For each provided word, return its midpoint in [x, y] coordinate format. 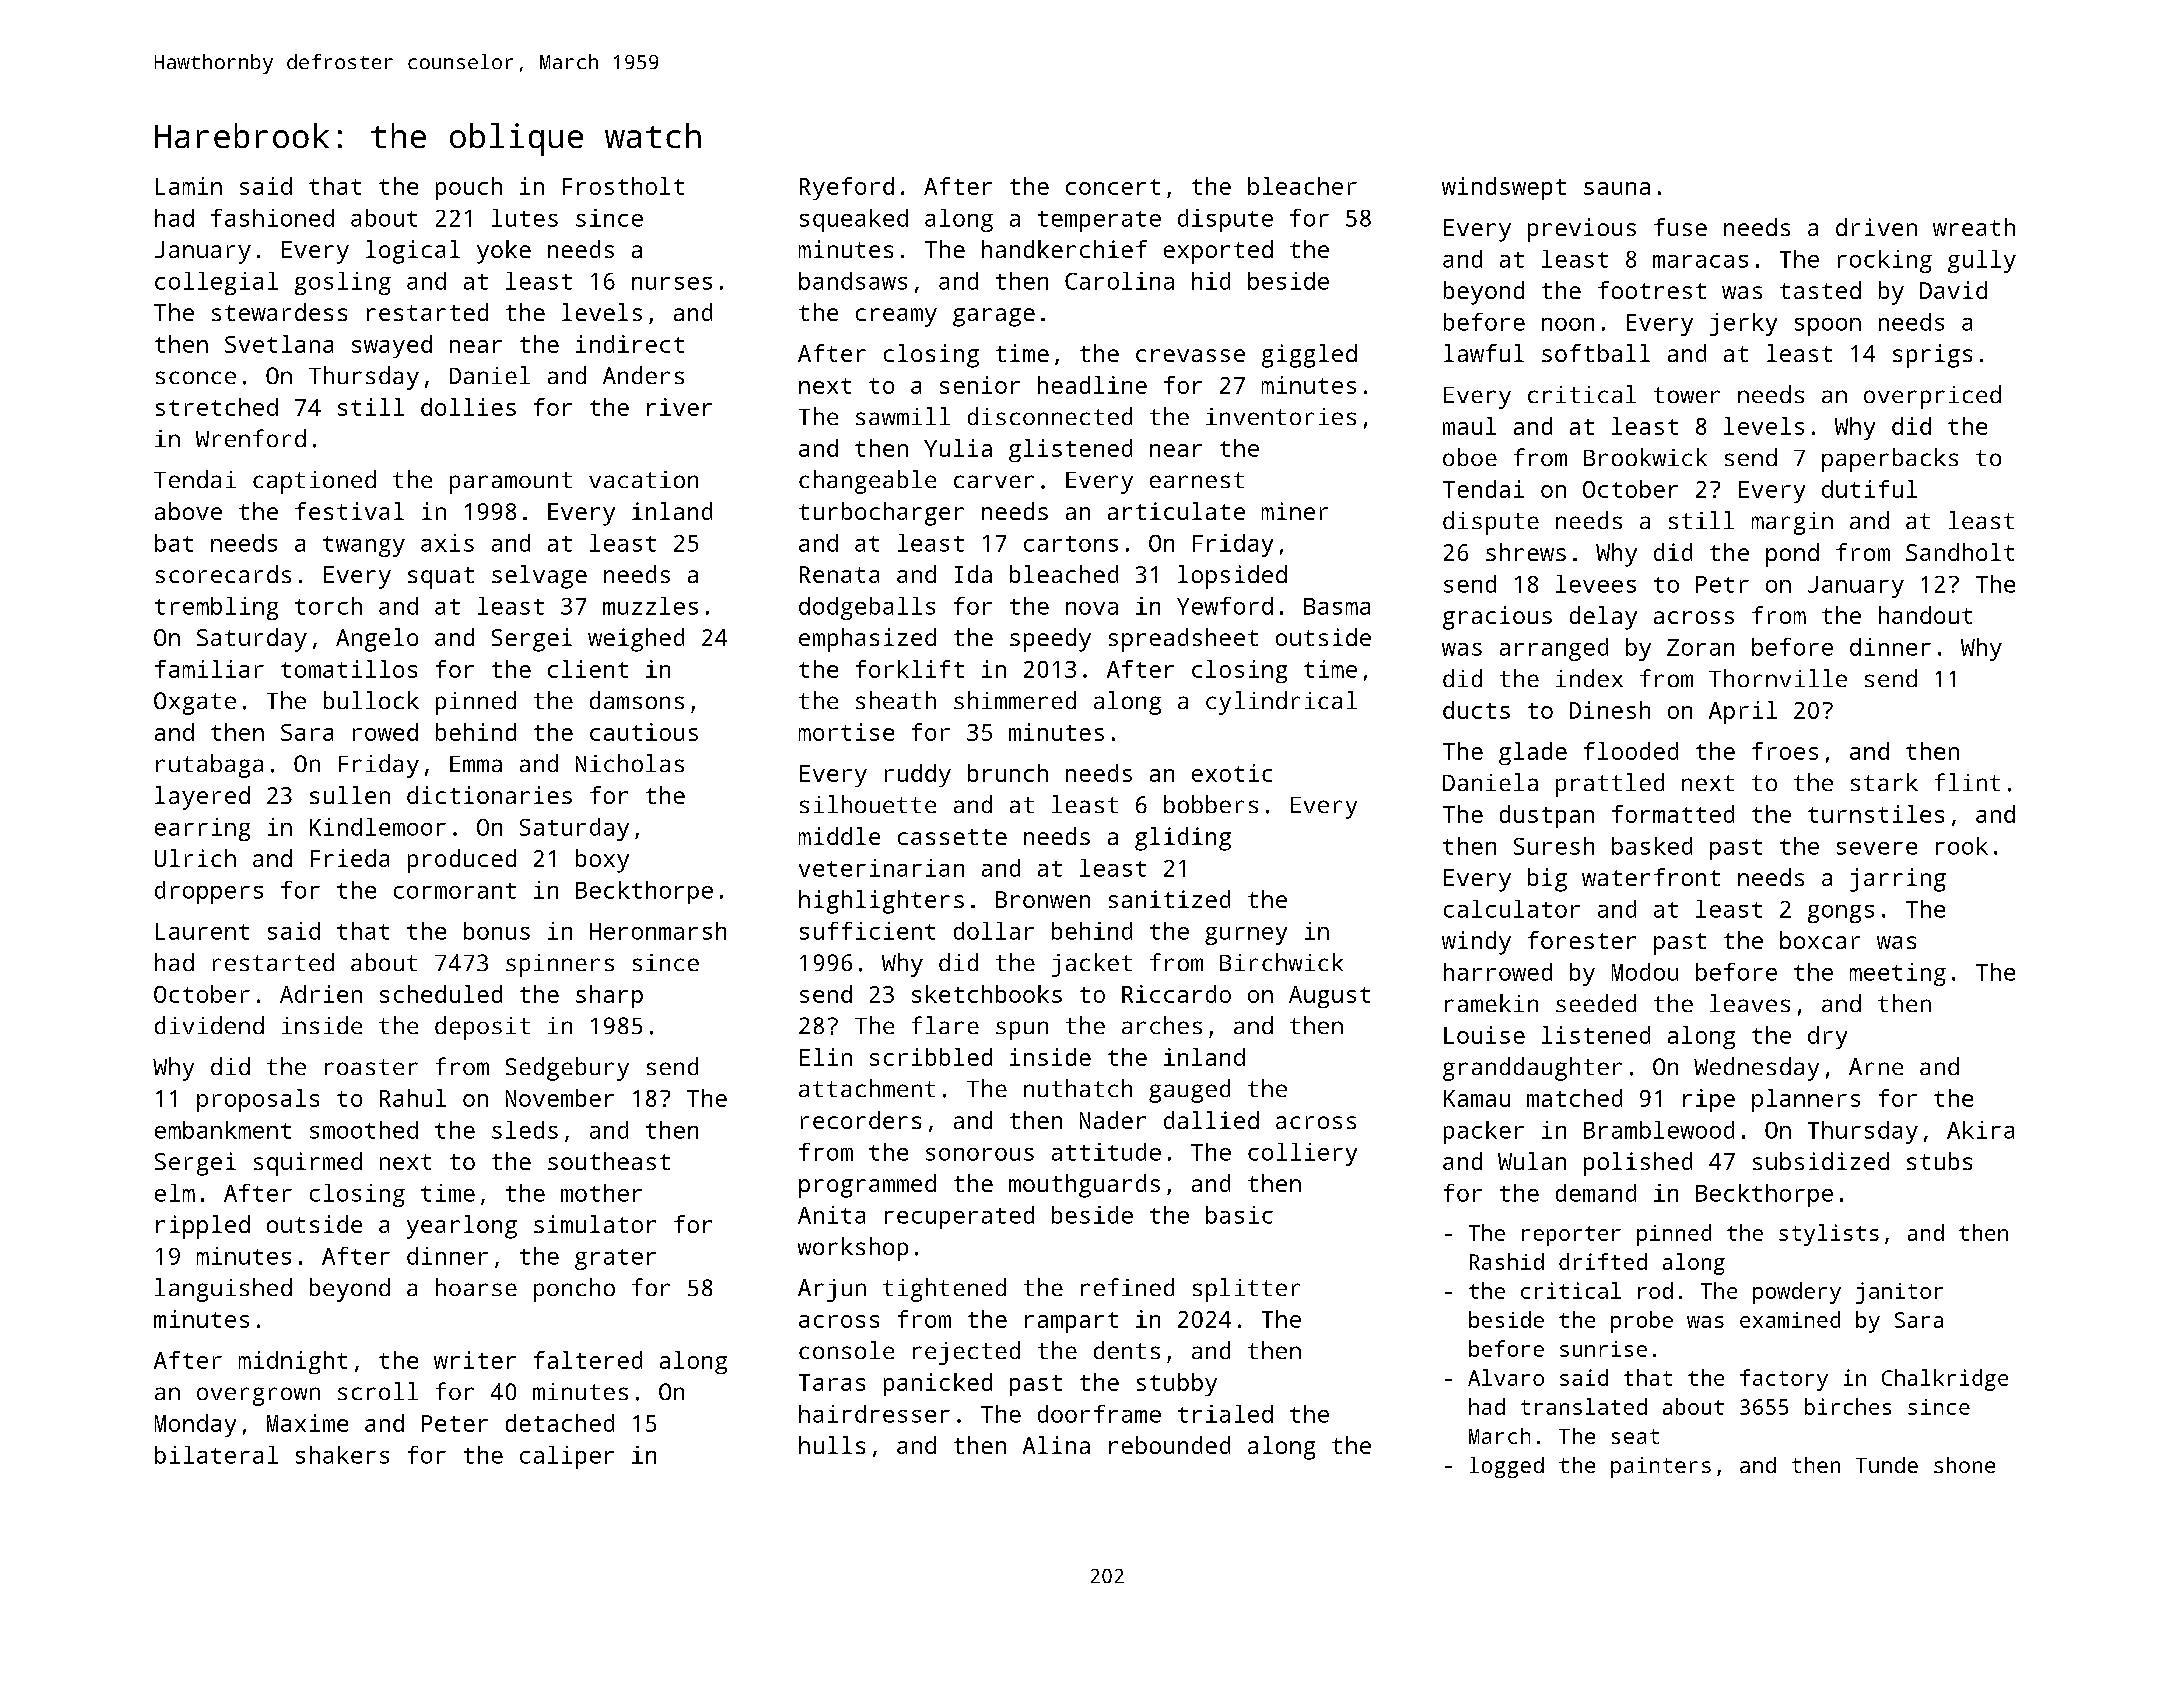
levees [1596, 584]
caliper [567, 1457]
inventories [1281, 416]
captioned [314, 482]
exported [1218, 252]
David [1953, 290]
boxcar [1820, 940]
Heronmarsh [658, 931]
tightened [944, 1290]
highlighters [881, 902]
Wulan [1532, 1161]
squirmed [308, 1164]
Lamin [189, 186]
